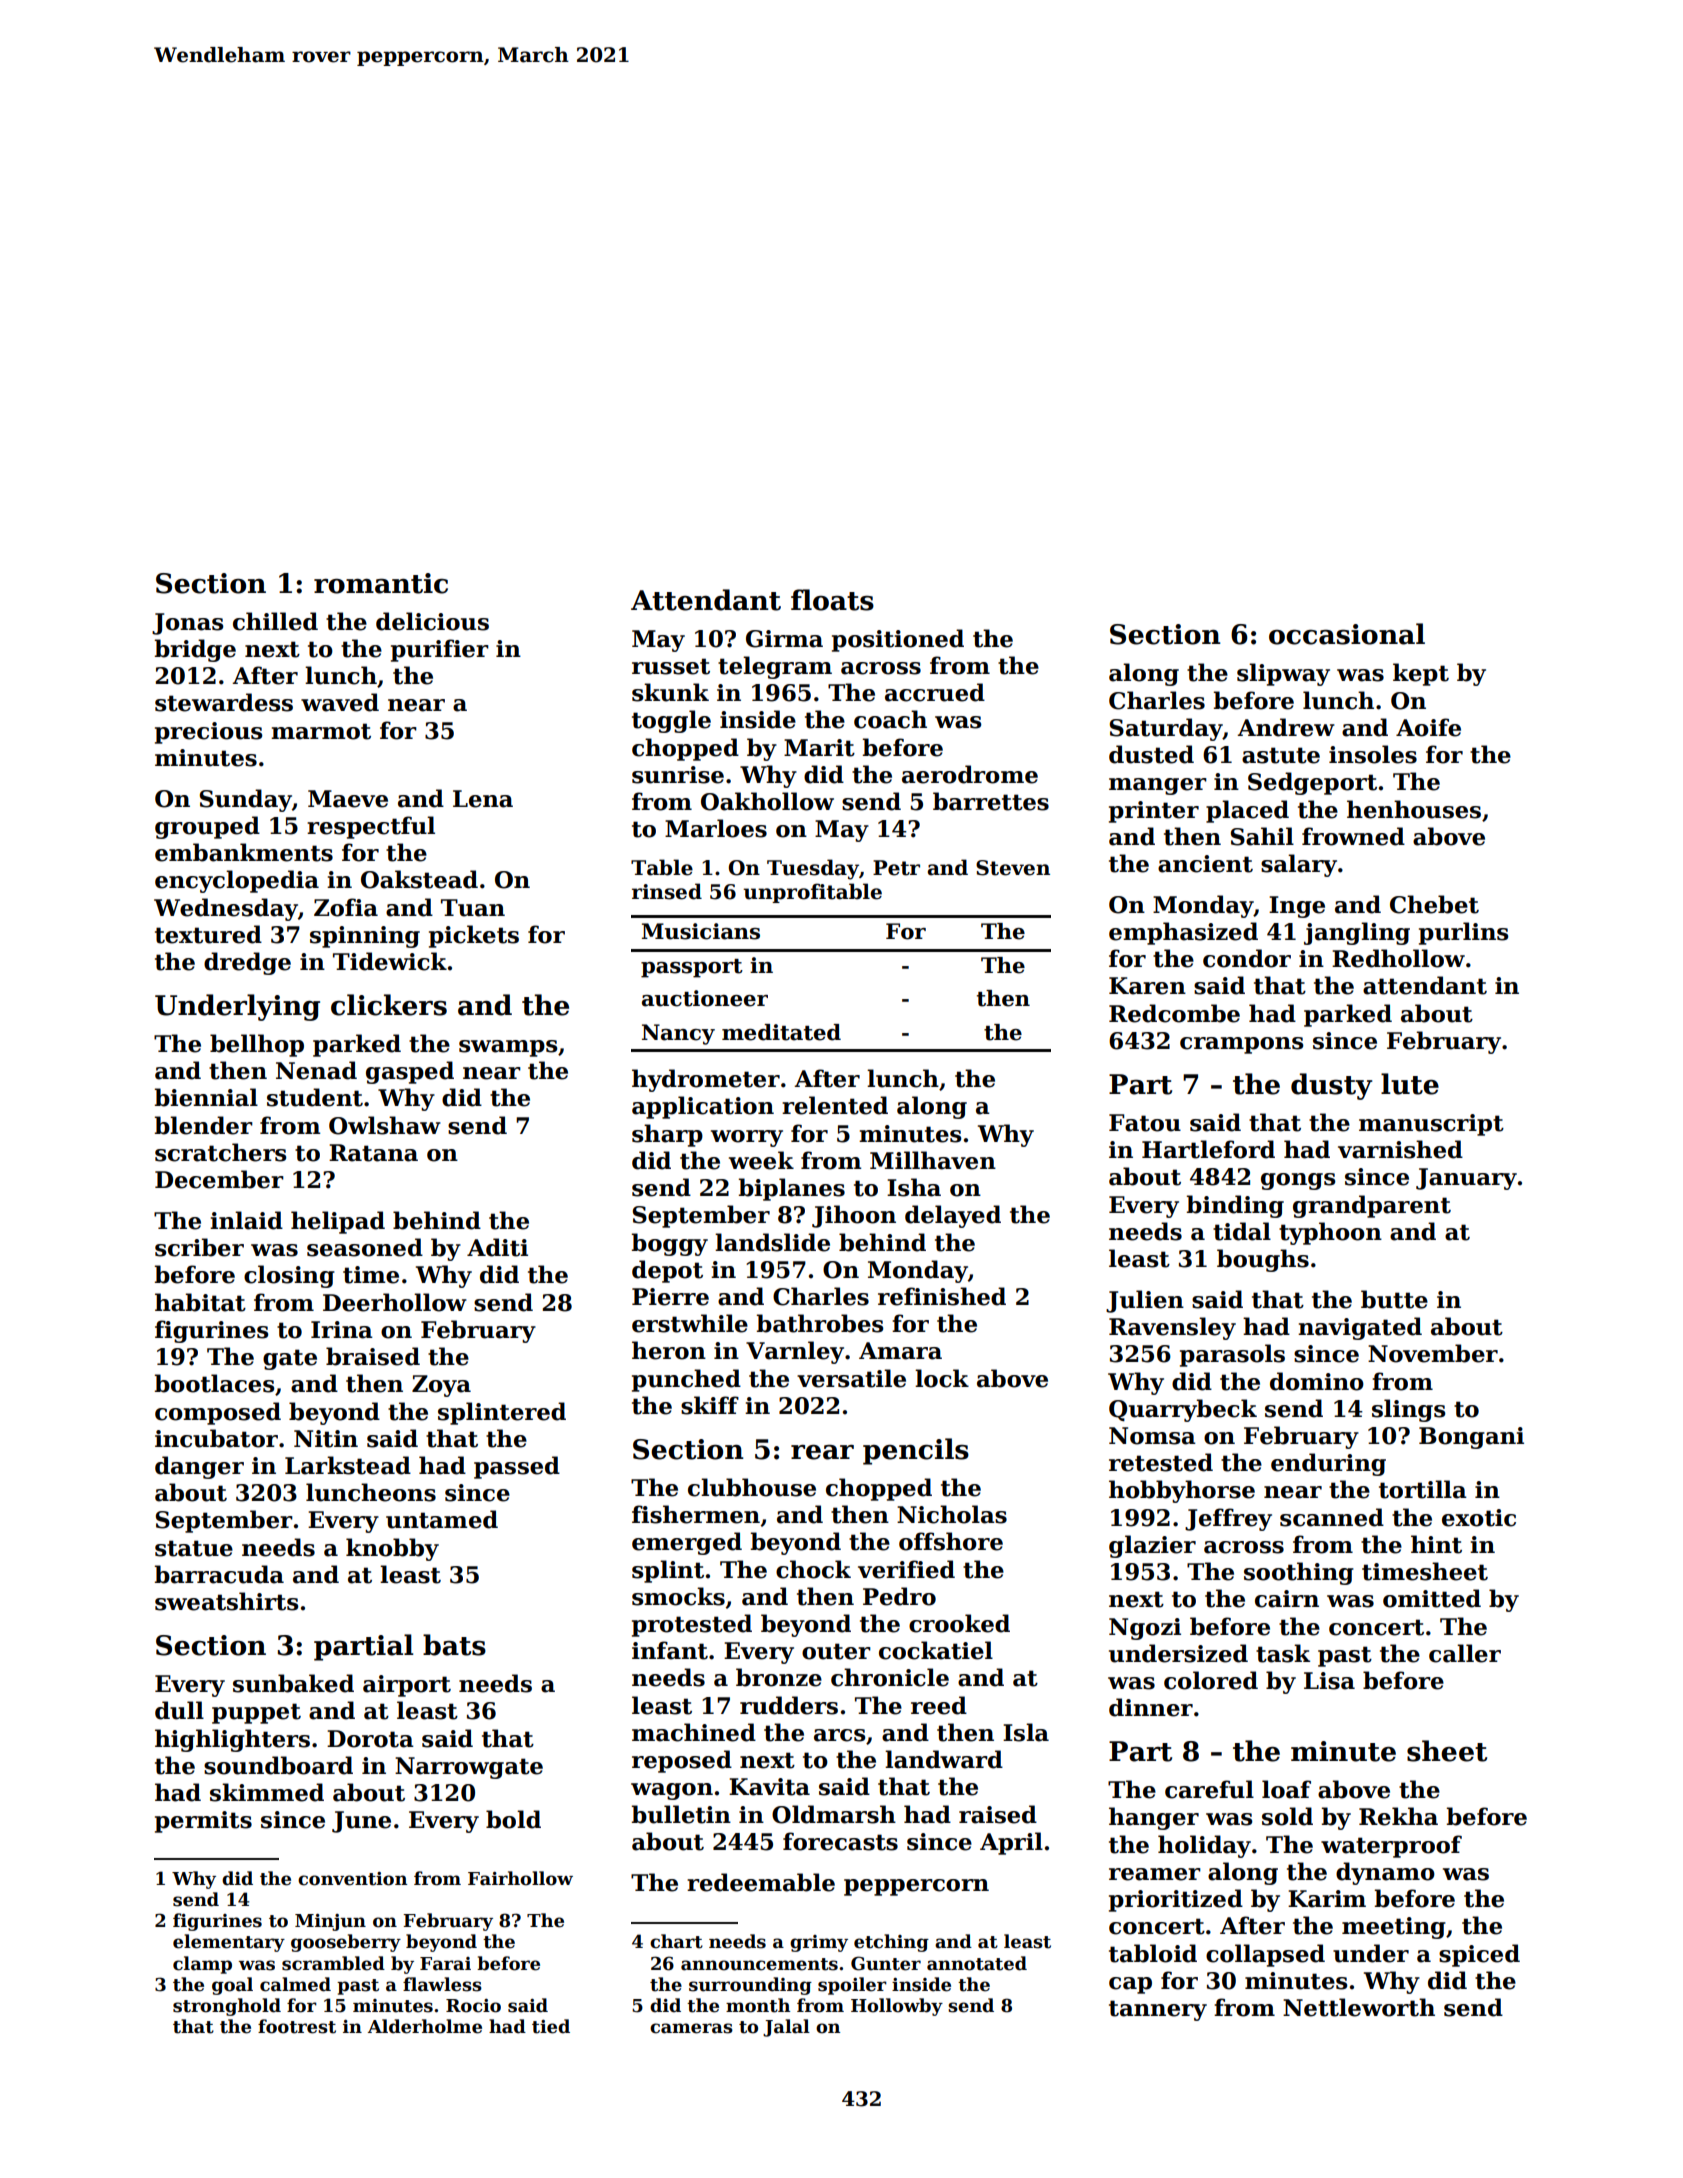 This screenshot has height=2178, width=1683. Describe the element at coordinates (381, 583) in the screenshot. I see `romantic` at that location.
